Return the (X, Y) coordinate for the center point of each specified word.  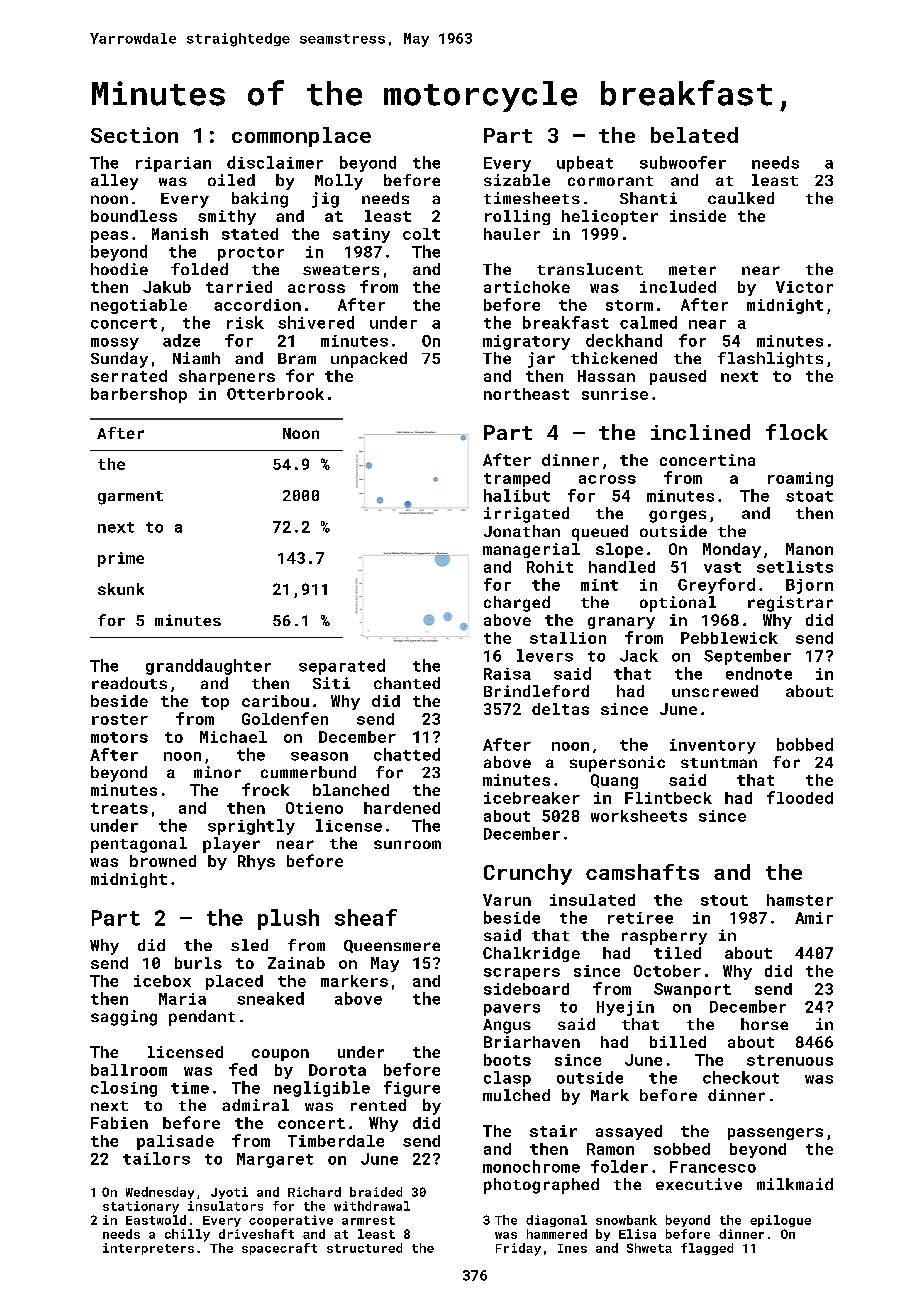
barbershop (139, 395)
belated (694, 135)
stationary (141, 1207)
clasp (507, 1079)
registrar (790, 604)
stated (250, 234)
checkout (741, 1077)
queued (600, 533)
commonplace (301, 137)
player (231, 845)
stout (724, 900)
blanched (351, 790)
